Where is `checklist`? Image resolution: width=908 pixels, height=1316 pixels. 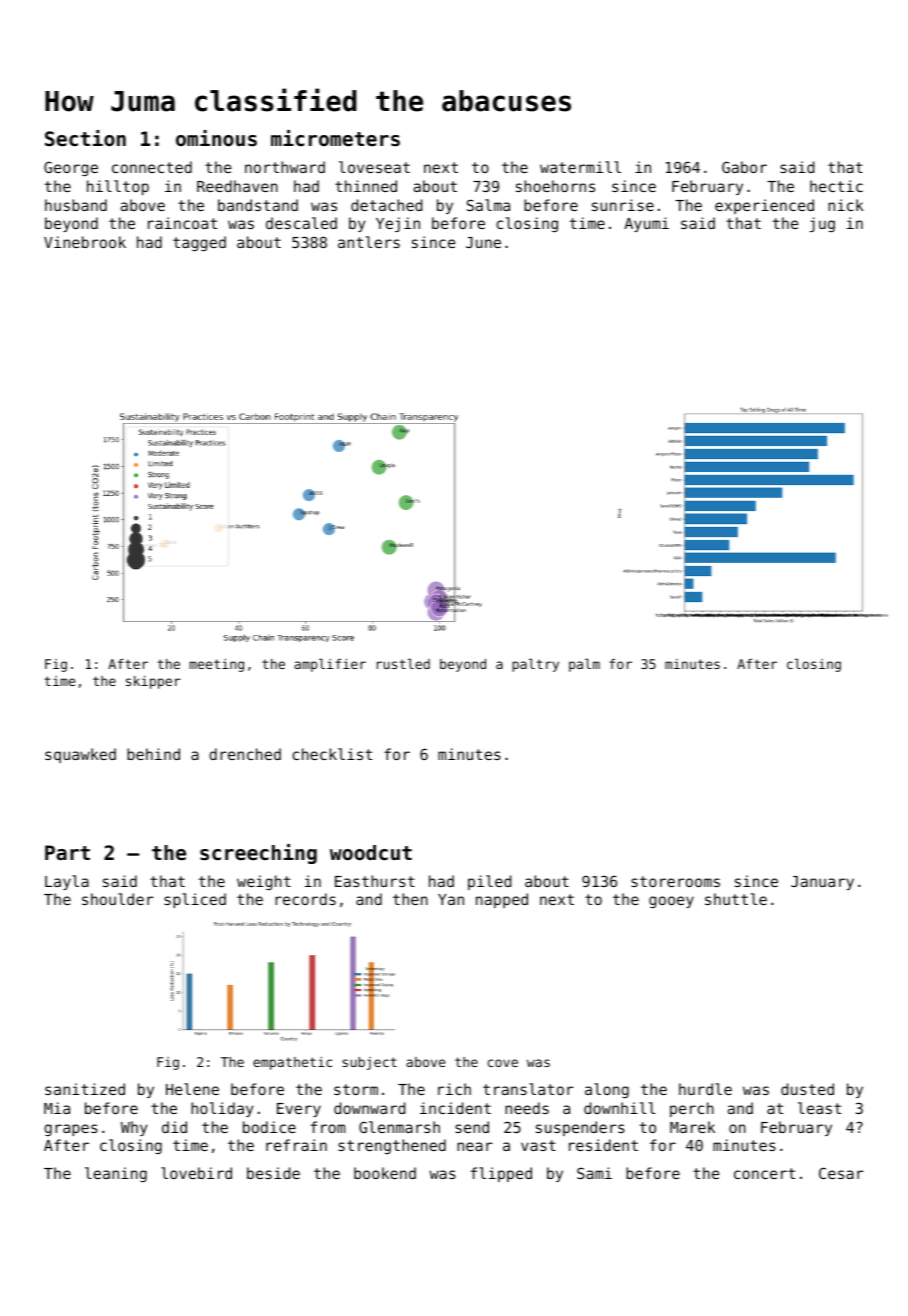 checklist is located at coordinates (332, 754).
